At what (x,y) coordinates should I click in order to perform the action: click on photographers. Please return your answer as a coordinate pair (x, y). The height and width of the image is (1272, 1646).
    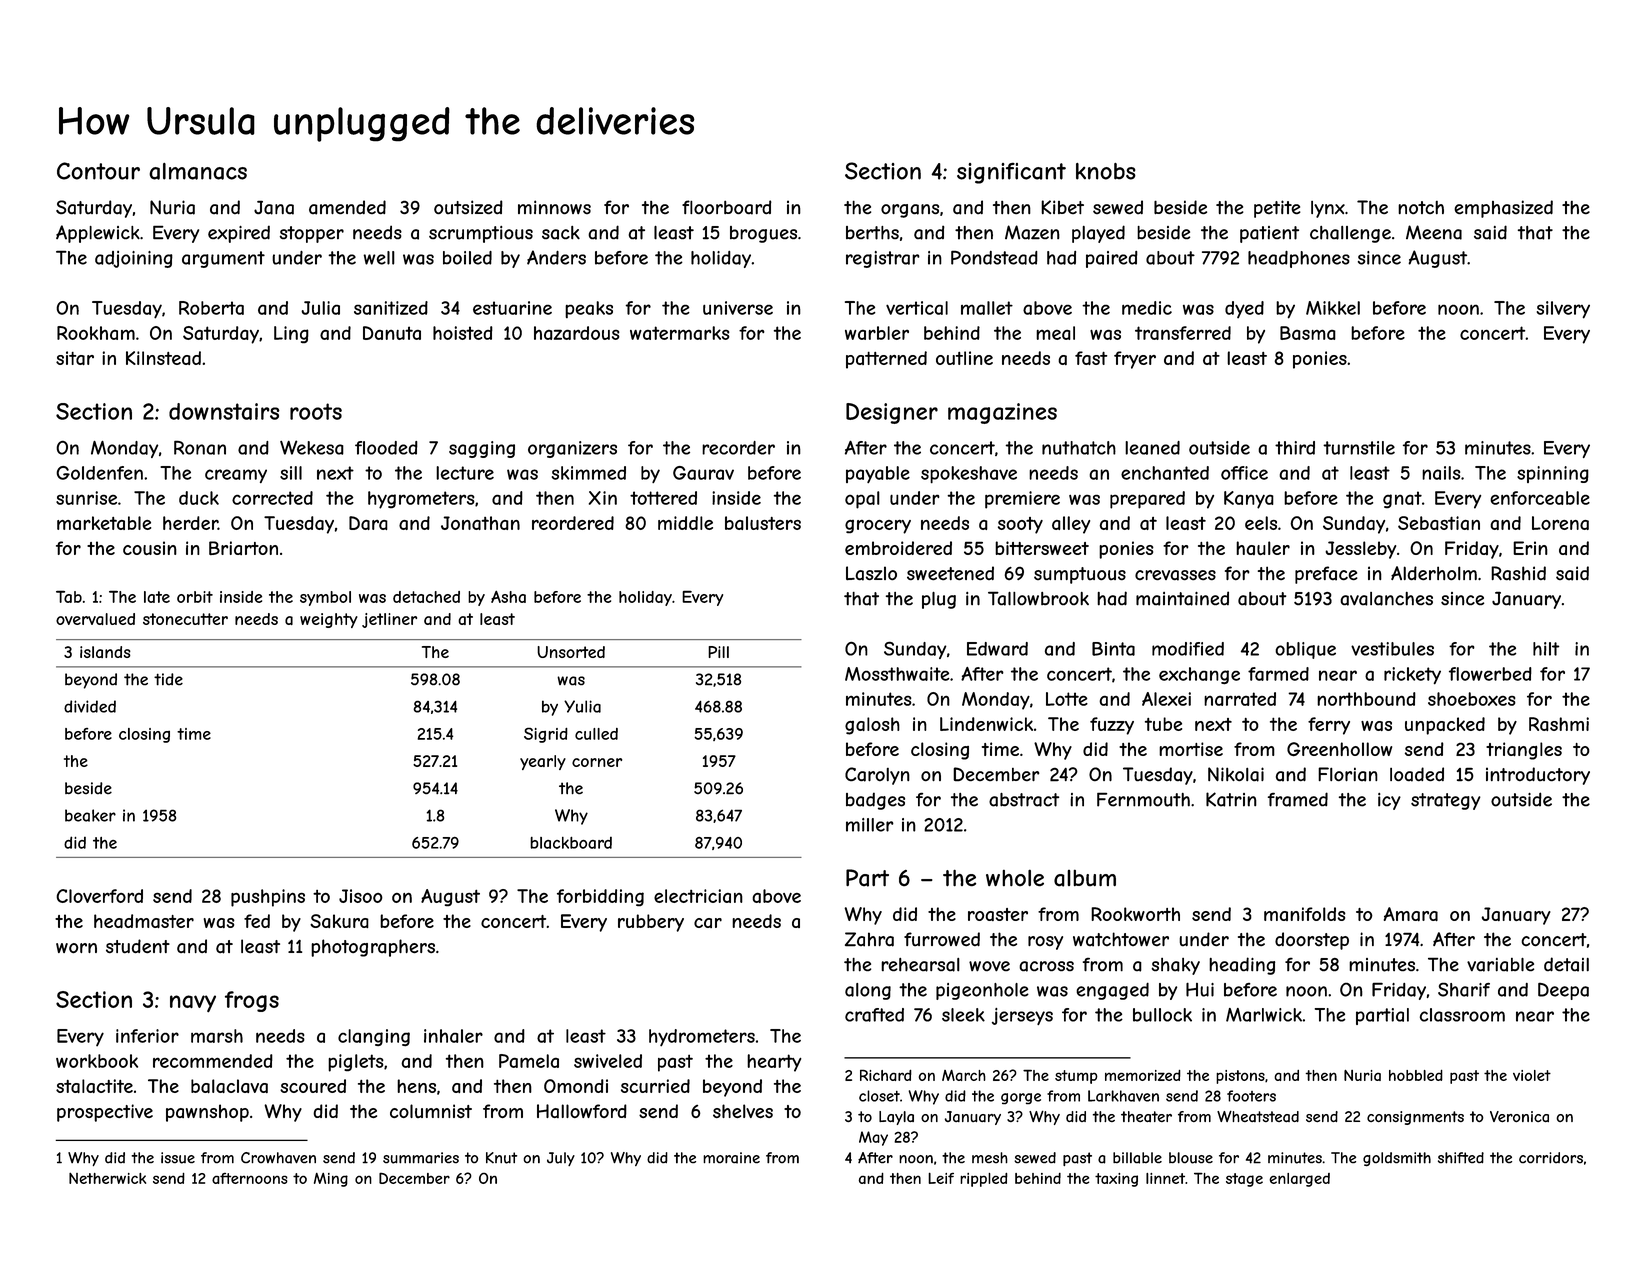
    Looking at the image, I should click on (373, 948).
